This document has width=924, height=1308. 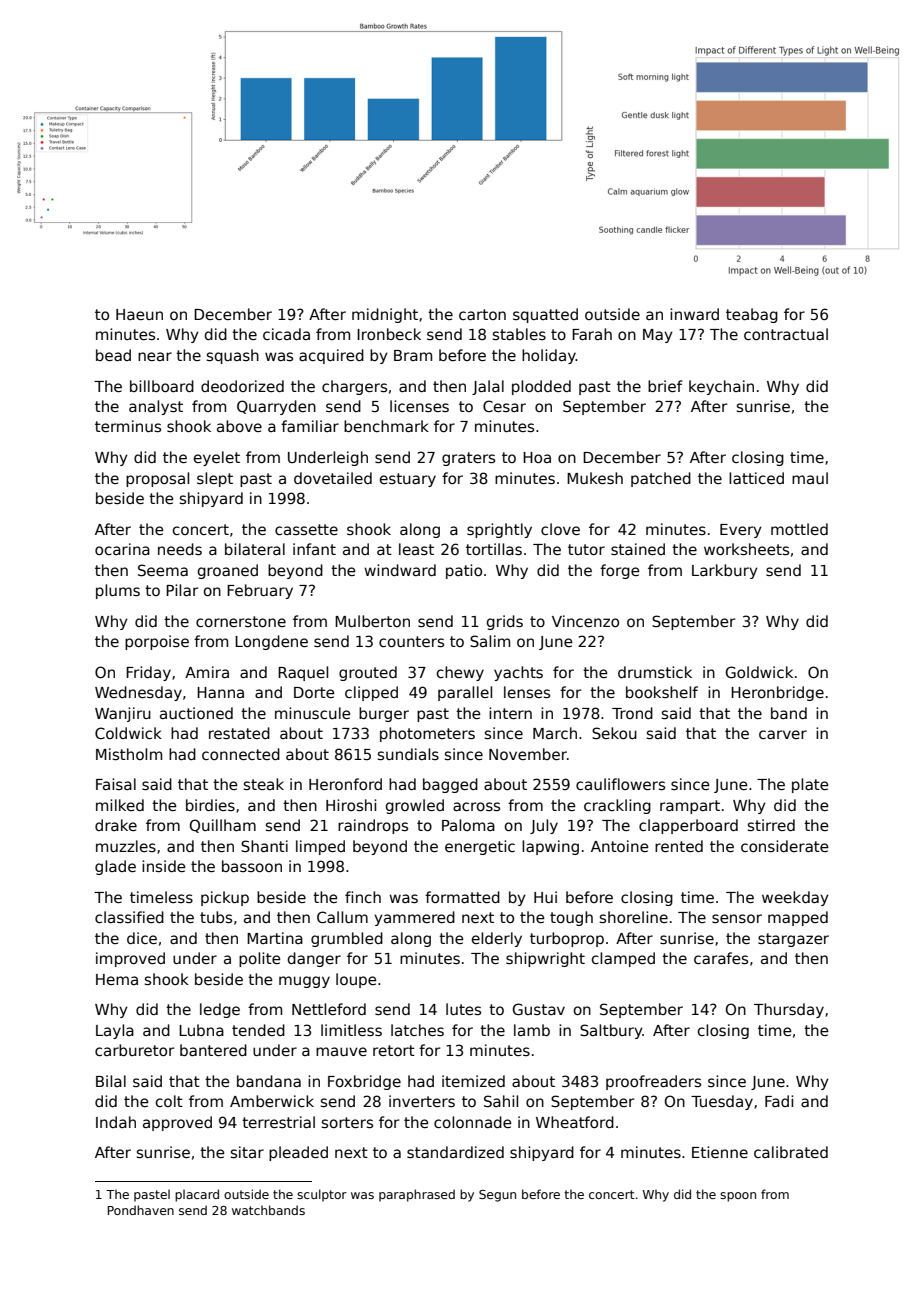 What do you see at coordinates (385, 315) in the document?
I see `midnight` at bounding box center [385, 315].
